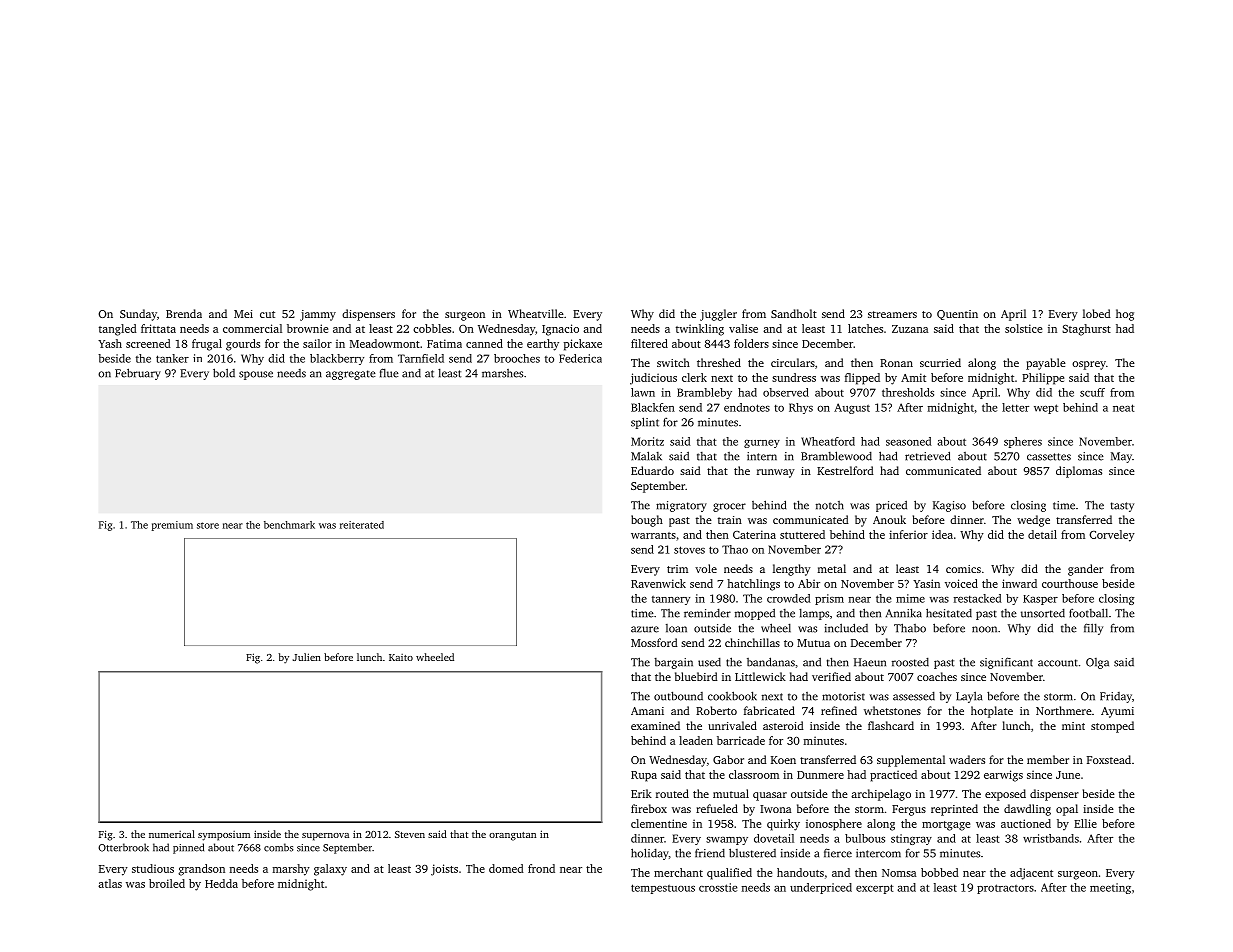  What do you see at coordinates (652, 470) in the page?
I see `Eduardo` at bounding box center [652, 470].
